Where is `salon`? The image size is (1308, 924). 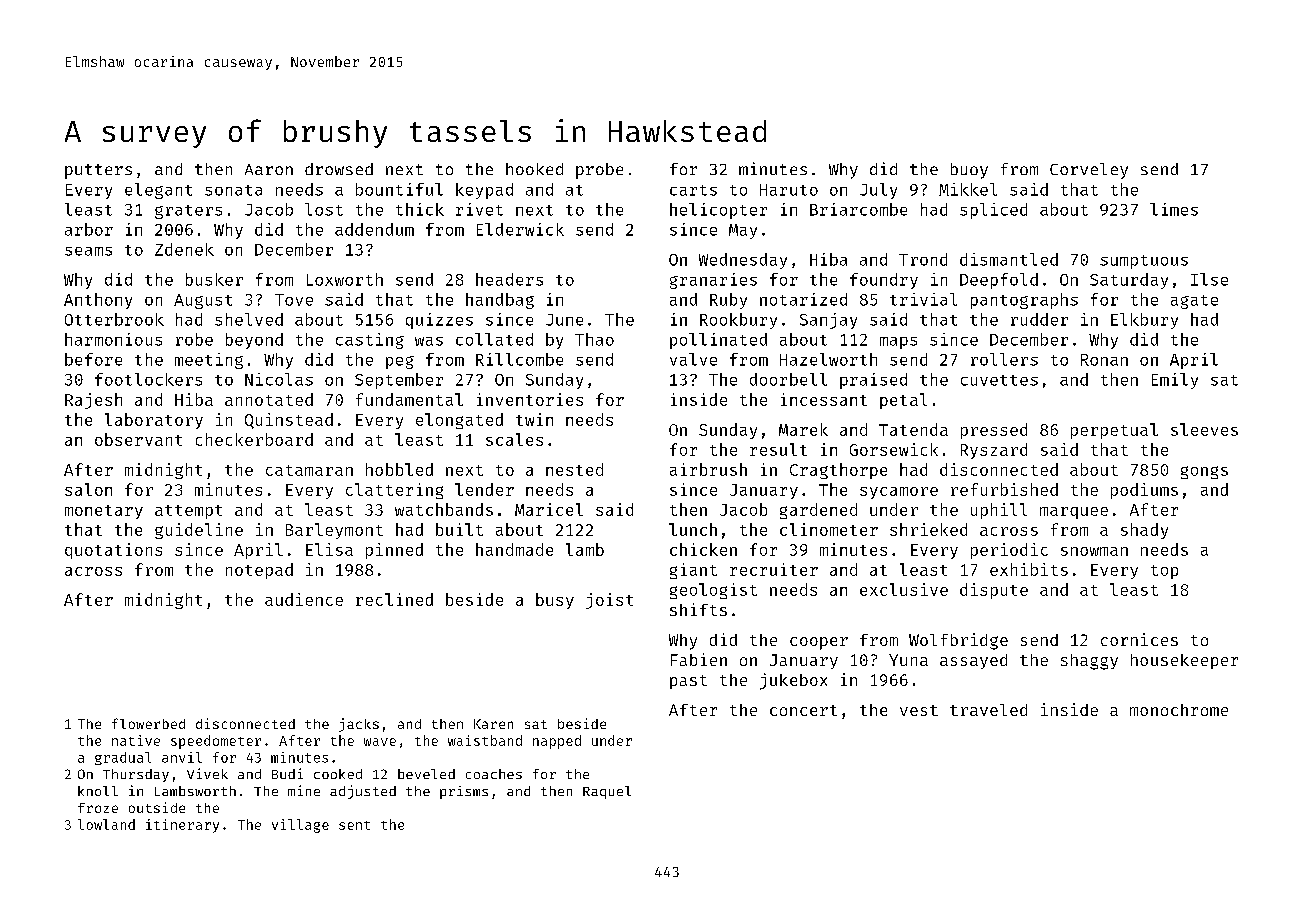
salon is located at coordinates (88, 489).
